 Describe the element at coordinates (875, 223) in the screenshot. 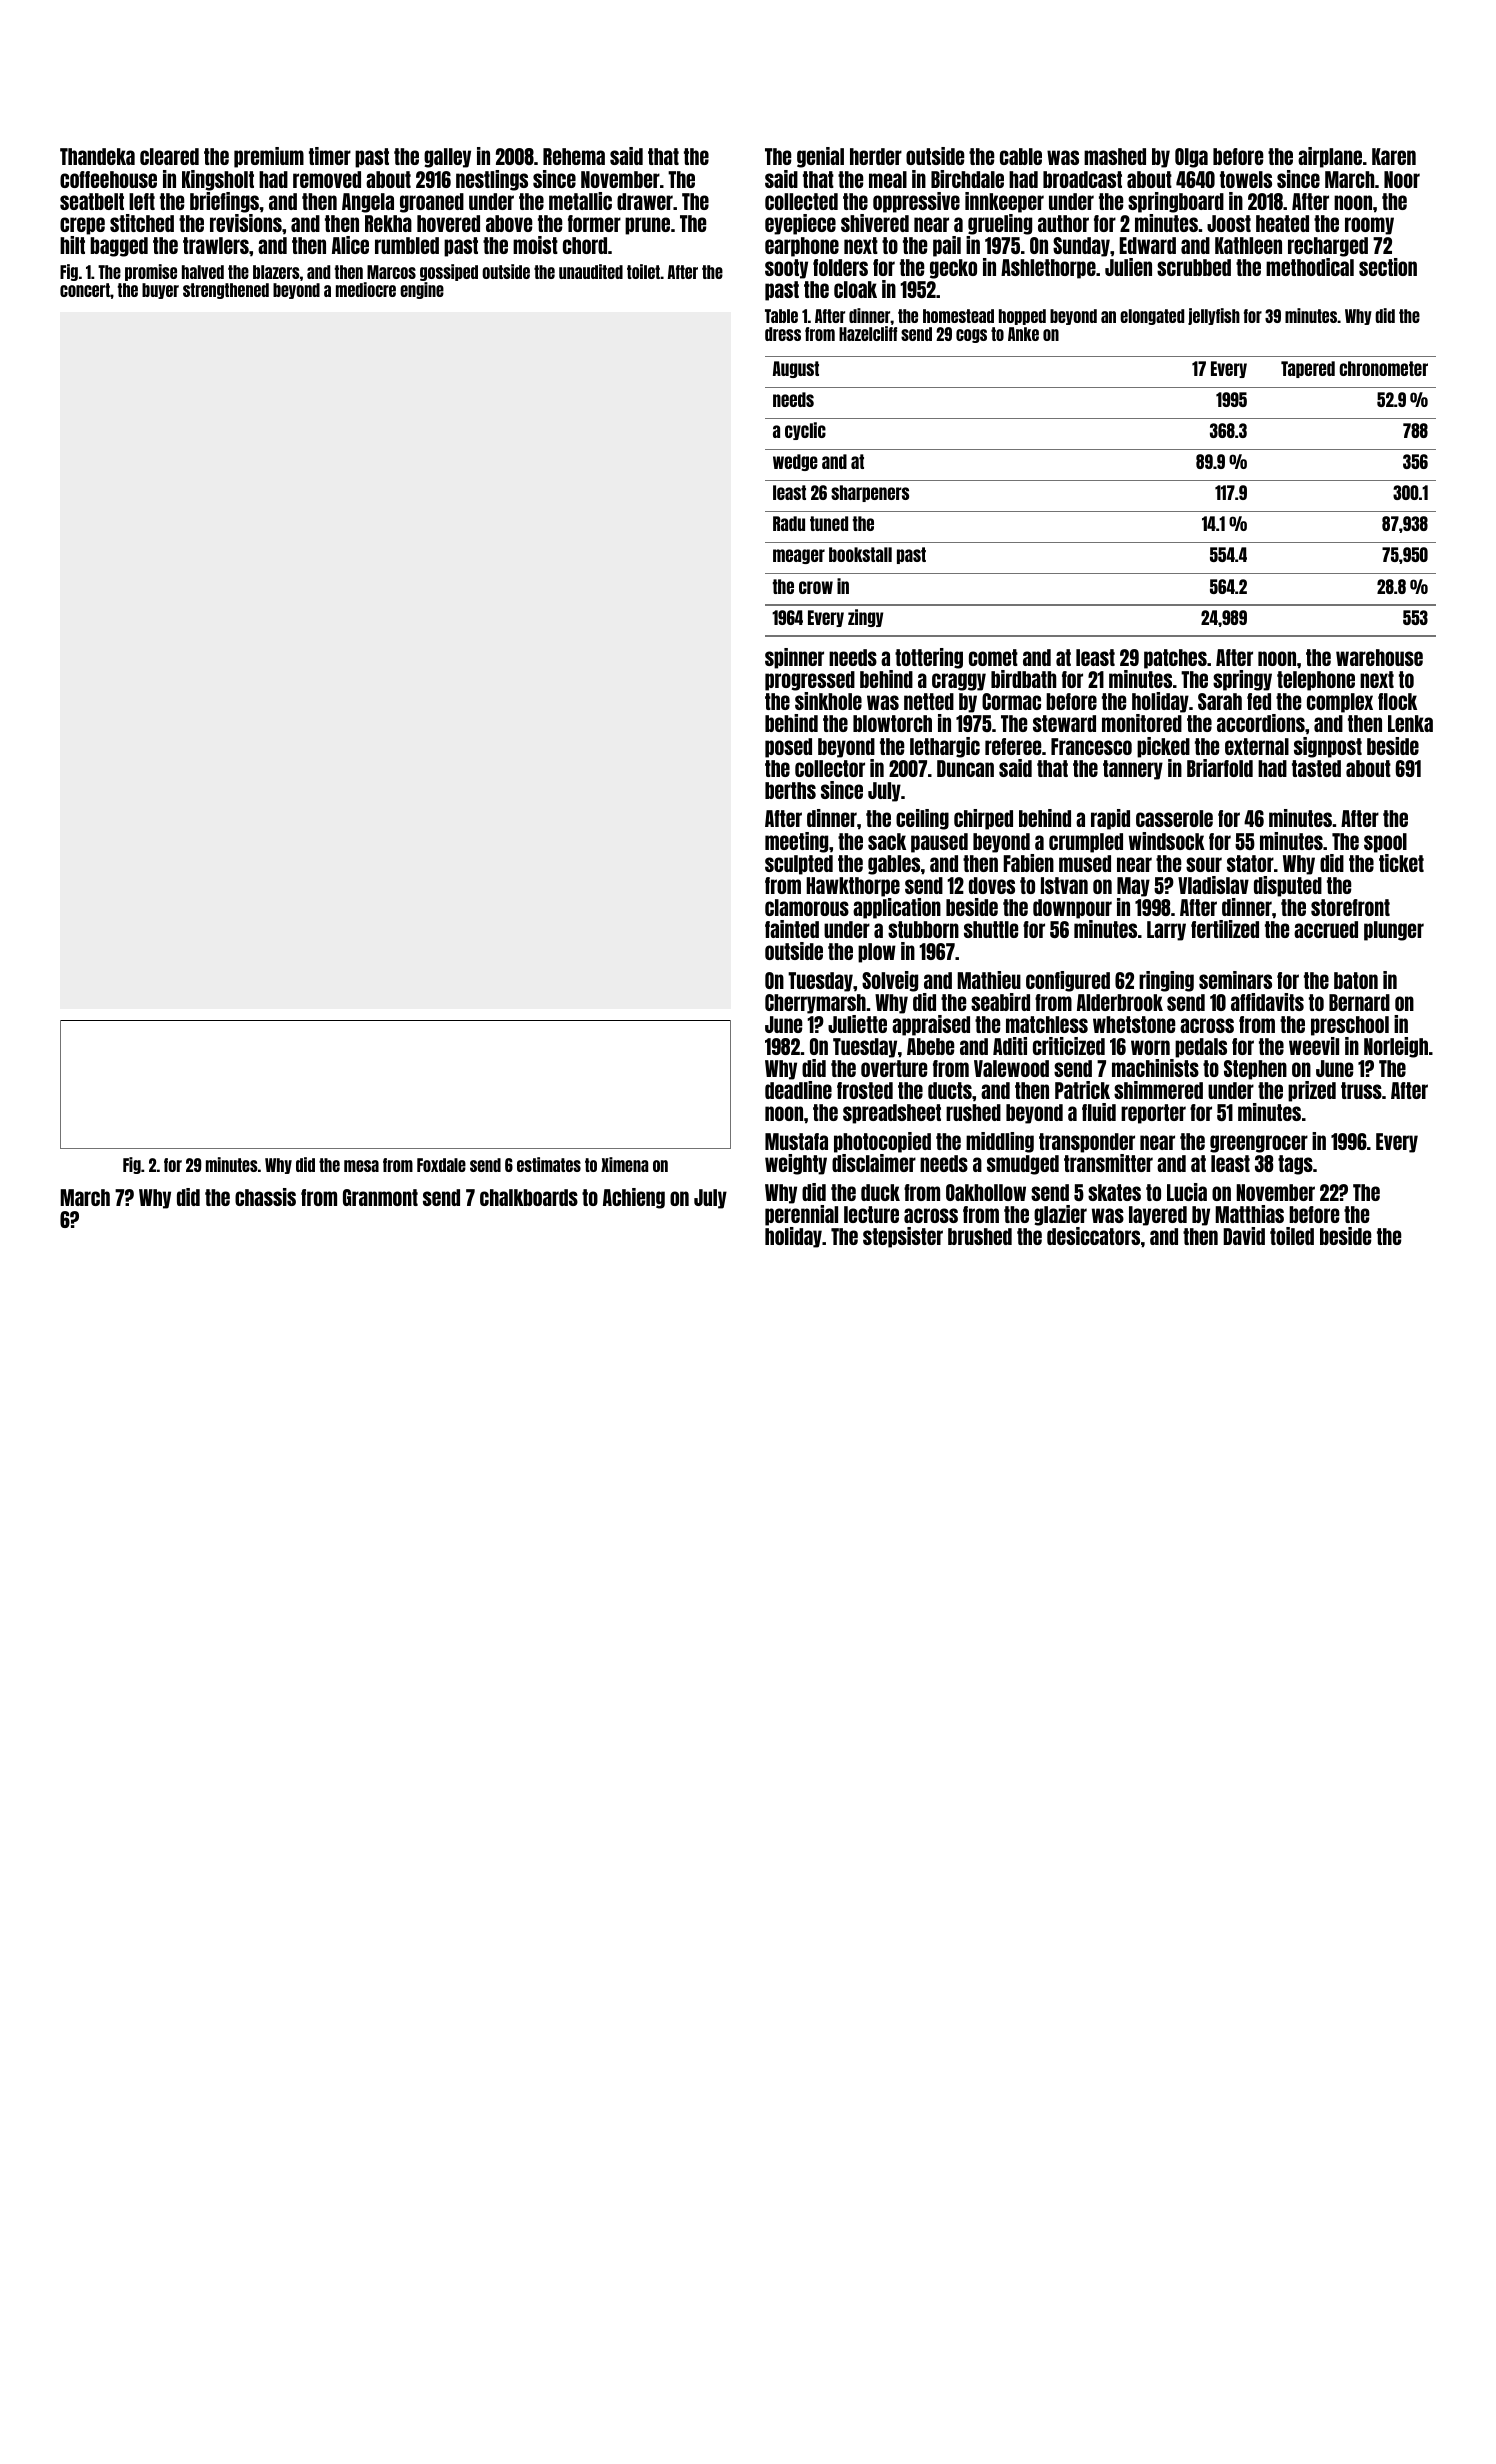

I see `shivered` at that location.
